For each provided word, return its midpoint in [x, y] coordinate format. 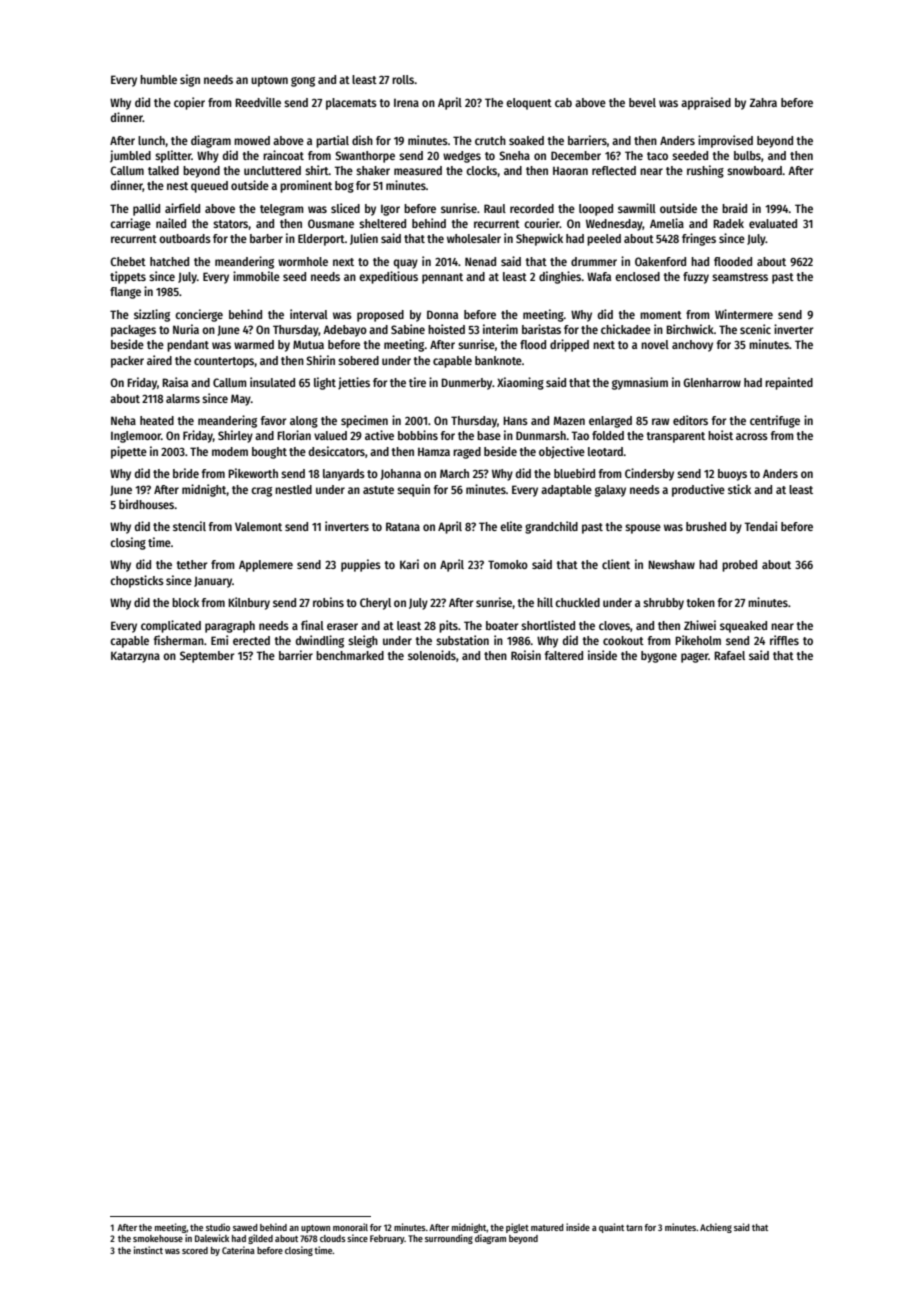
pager [695, 658]
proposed [380, 316]
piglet [517, 1228]
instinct [148, 1250]
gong [303, 82]
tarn [634, 1228]
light [325, 383]
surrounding [449, 1239]
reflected [614, 170]
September [207, 657]
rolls [403, 79]
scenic [755, 329]
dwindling [320, 641]
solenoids [432, 655]
